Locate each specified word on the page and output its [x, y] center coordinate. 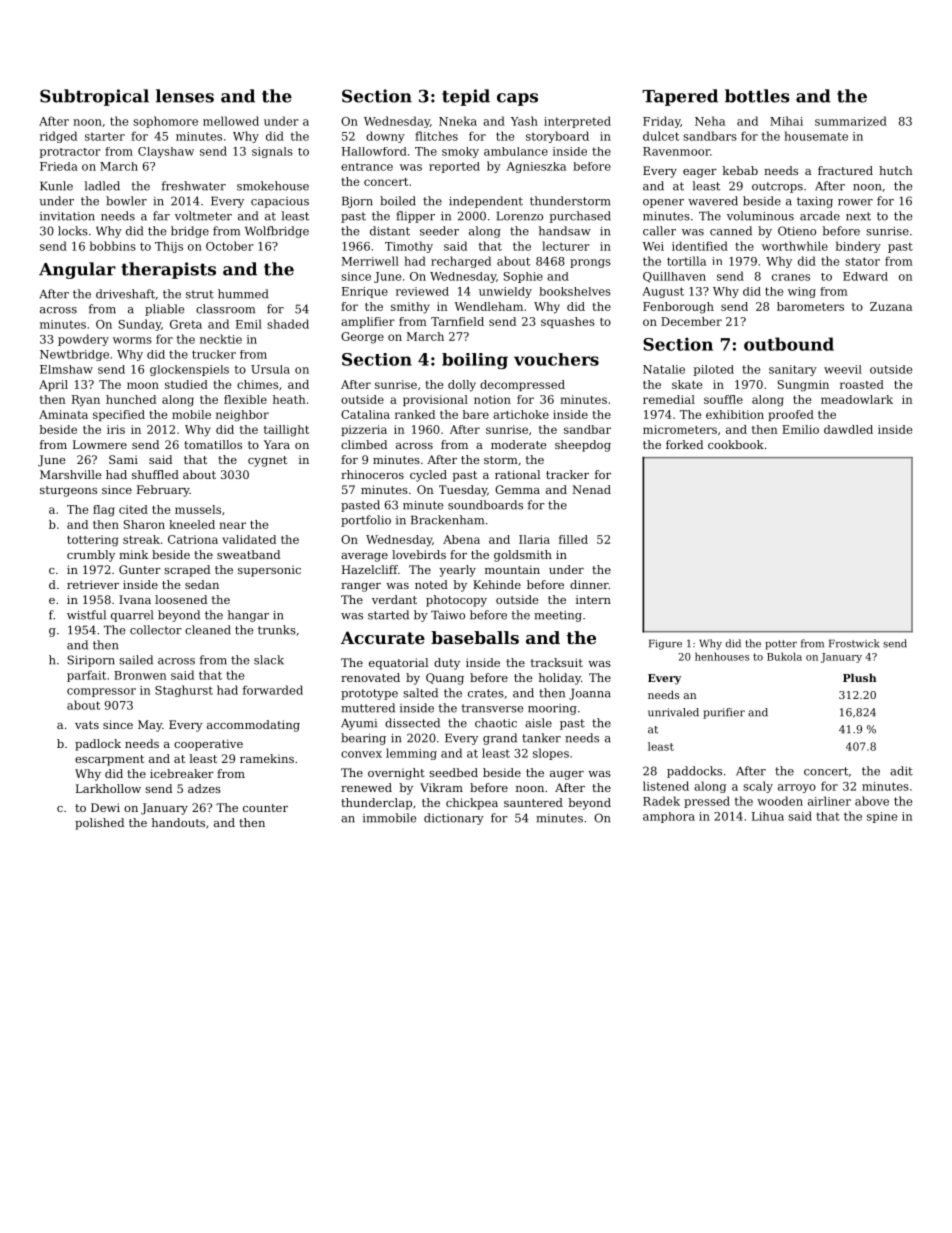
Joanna [590, 694]
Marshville [70, 474]
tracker [567, 474]
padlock [98, 745]
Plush [860, 677]
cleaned [208, 630]
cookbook [736, 444]
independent [486, 202]
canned [731, 231]
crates [486, 693]
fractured [845, 170]
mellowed [231, 121]
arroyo [797, 788]
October [230, 246]
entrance [367, 167]
